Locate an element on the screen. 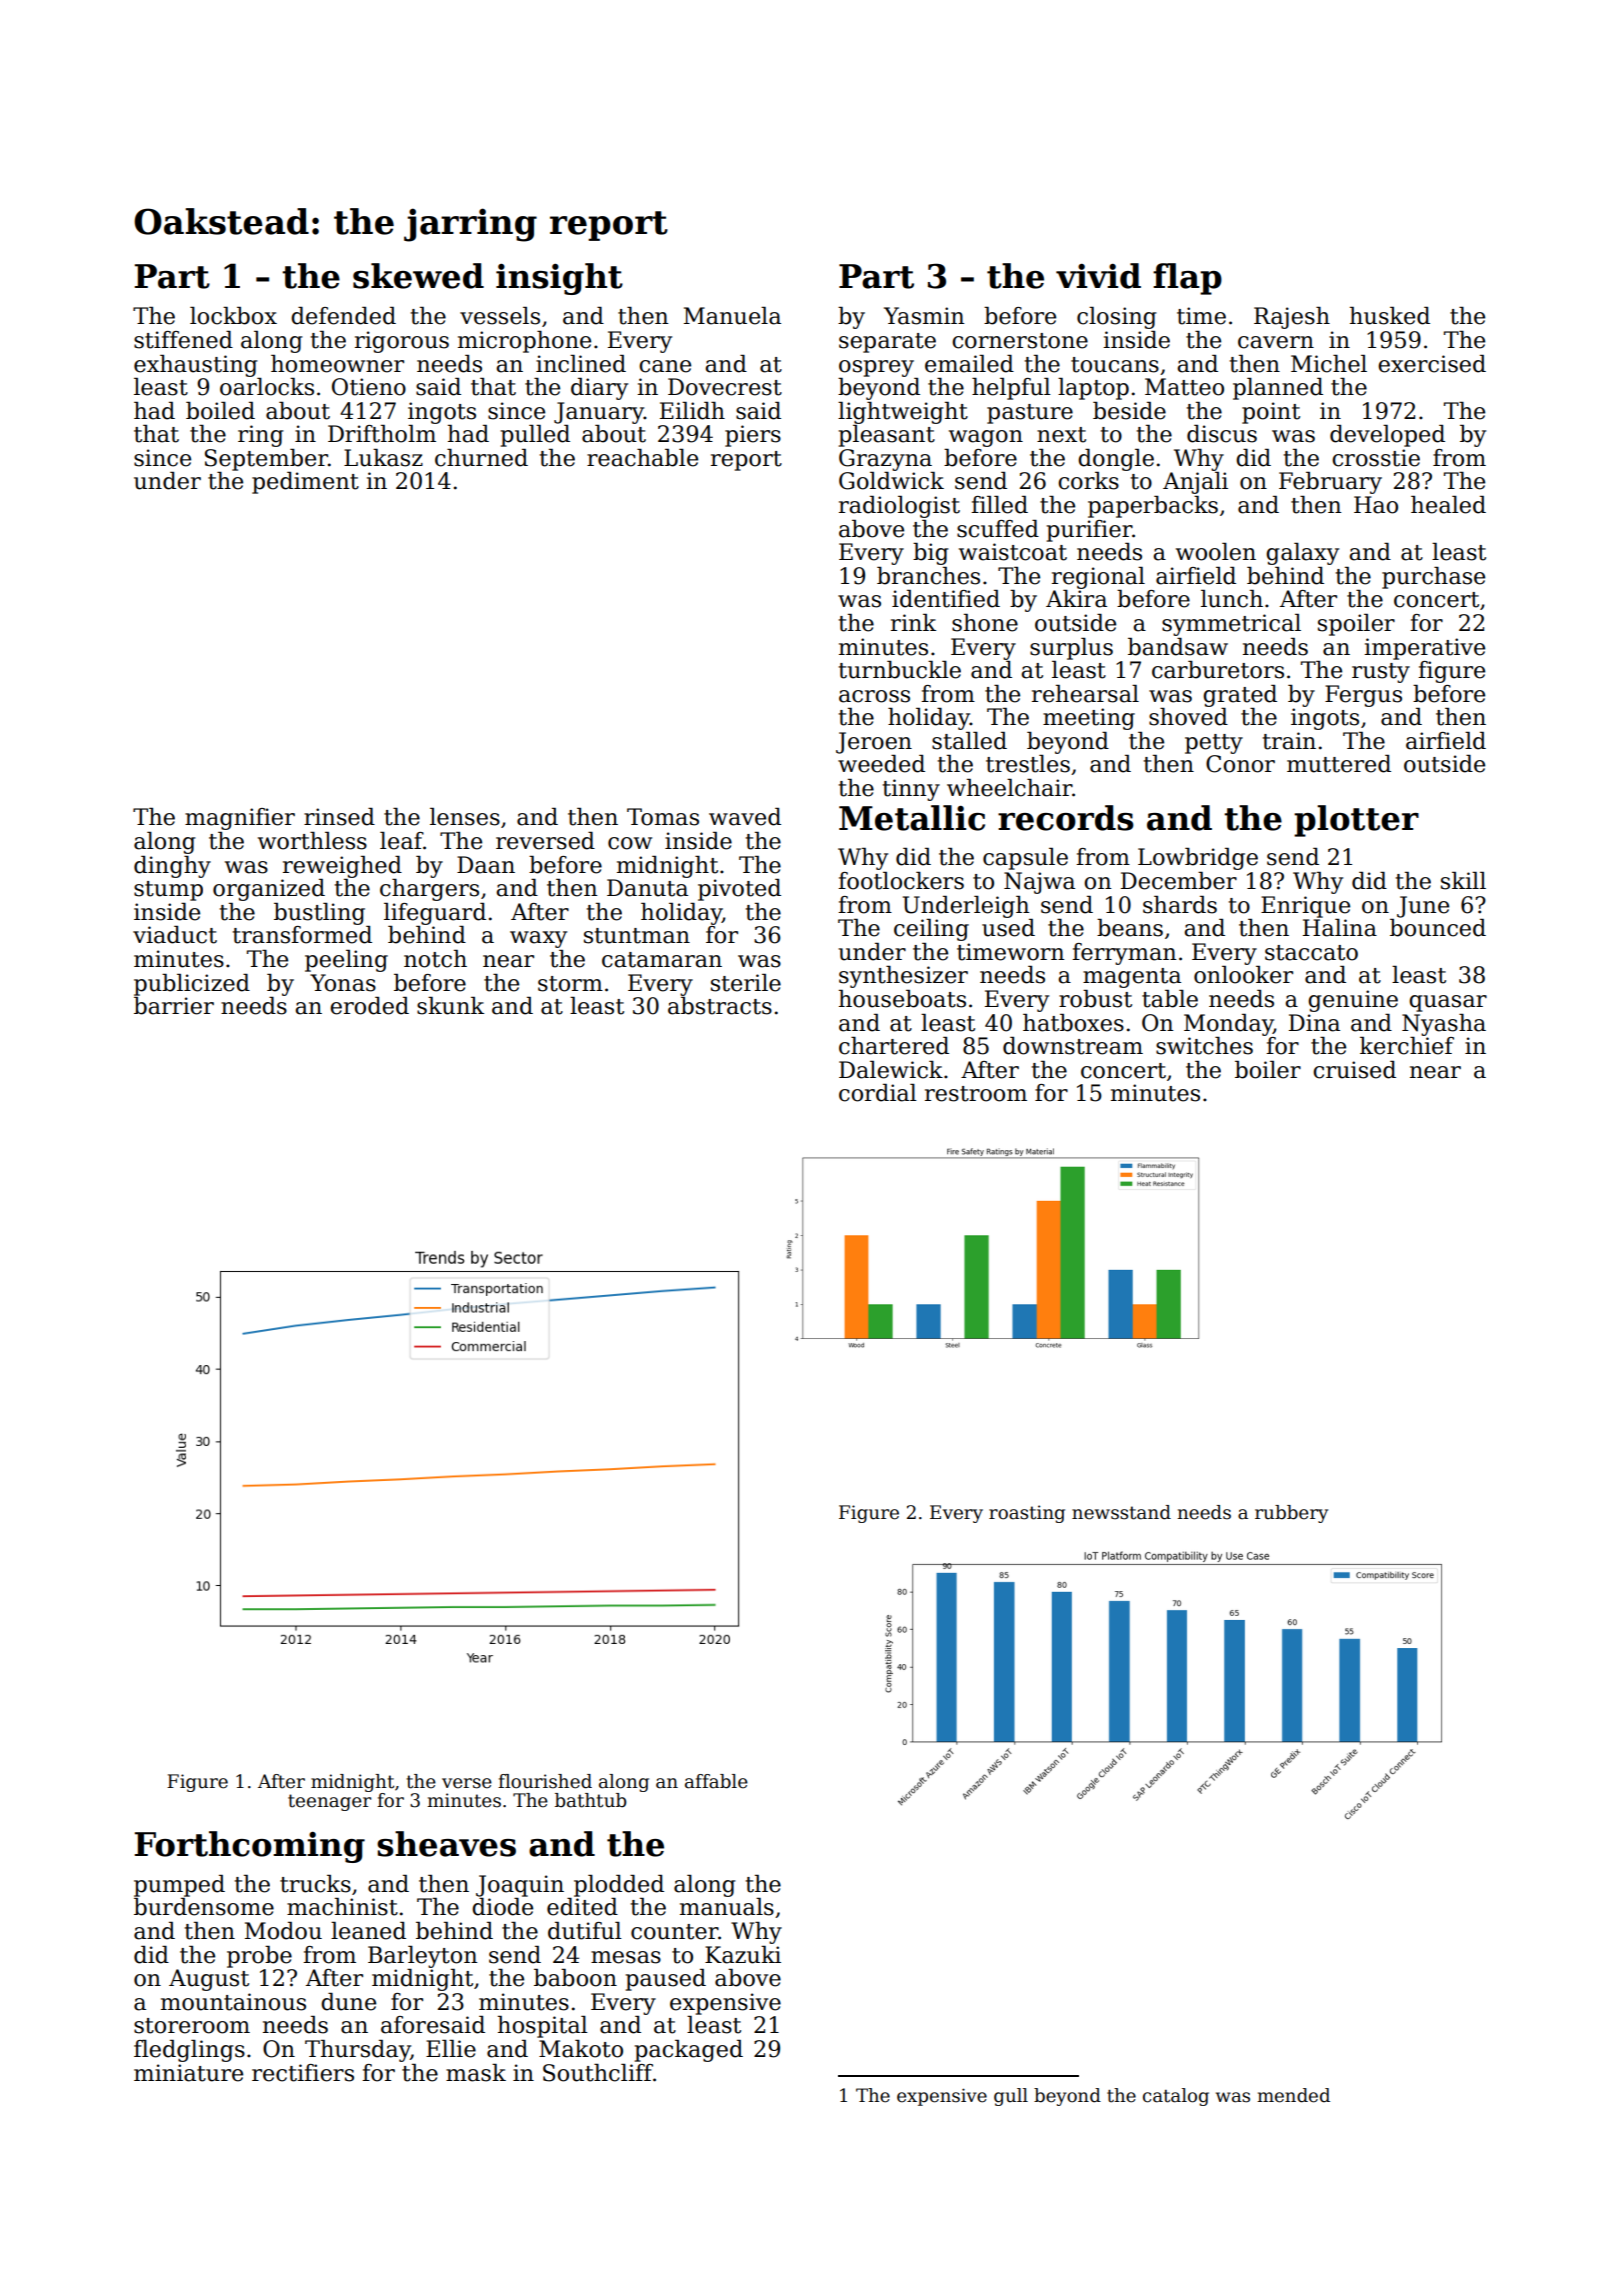  barrier is located at coordinates (174, 1006).
